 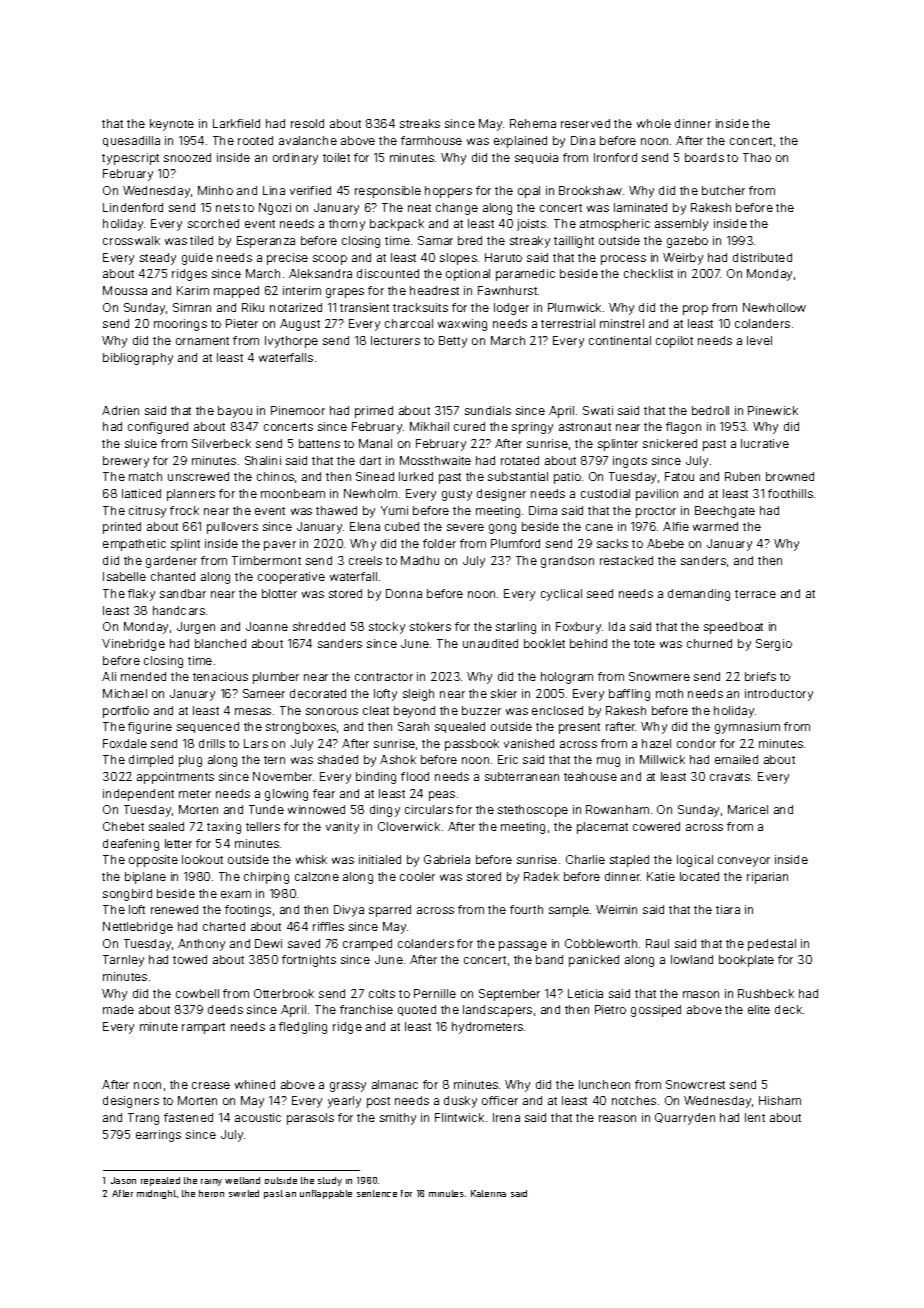 What do you see at coordinates (120, 410) in the image?
I see `Adrien` at bounding box center [120, 410].
